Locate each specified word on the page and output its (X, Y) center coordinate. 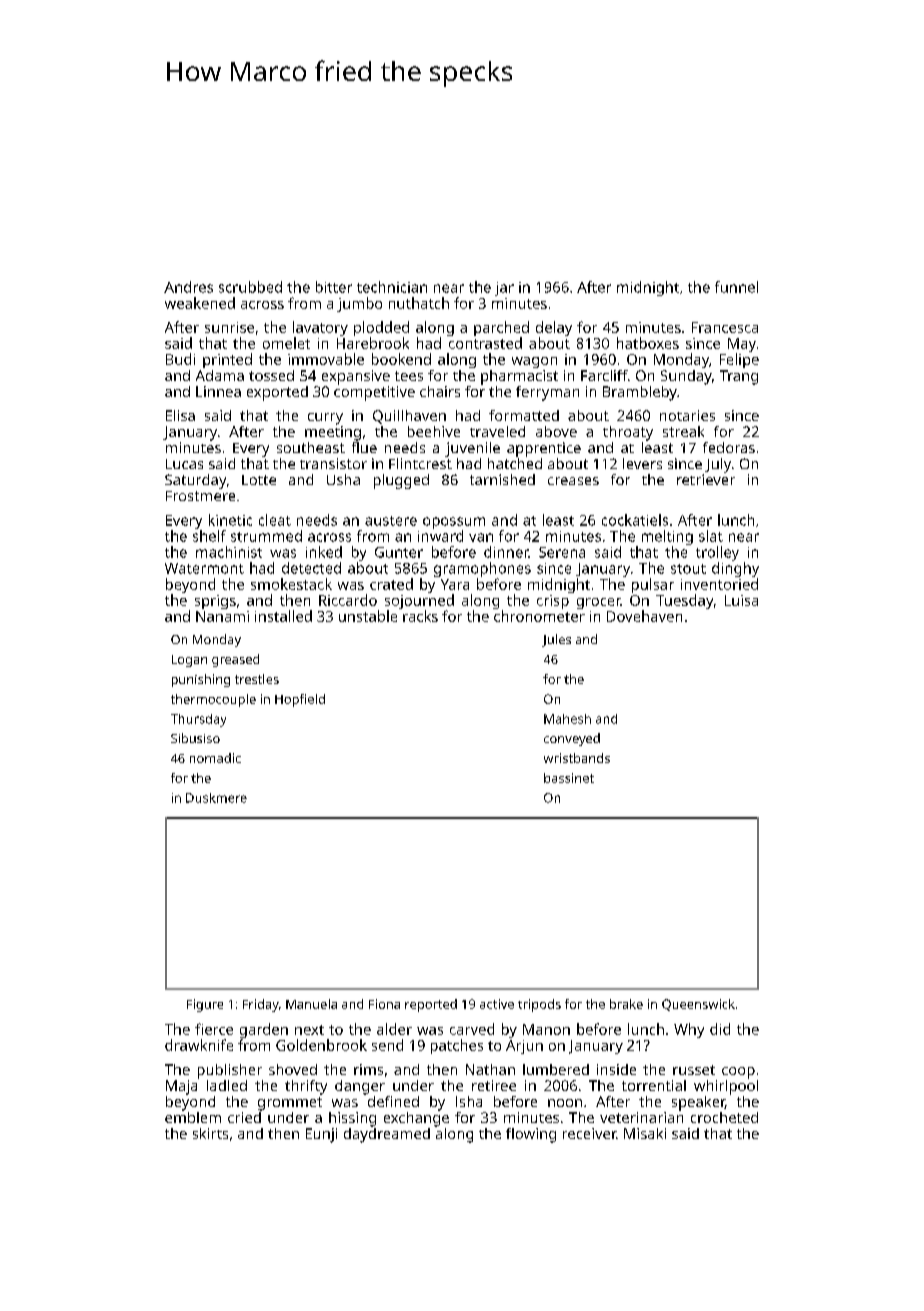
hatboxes (648, 343)
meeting (333, 433)
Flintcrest (420, 463)
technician (392, 287)
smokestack (291, 584)
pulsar (653, 585)
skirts (210, 1133)
